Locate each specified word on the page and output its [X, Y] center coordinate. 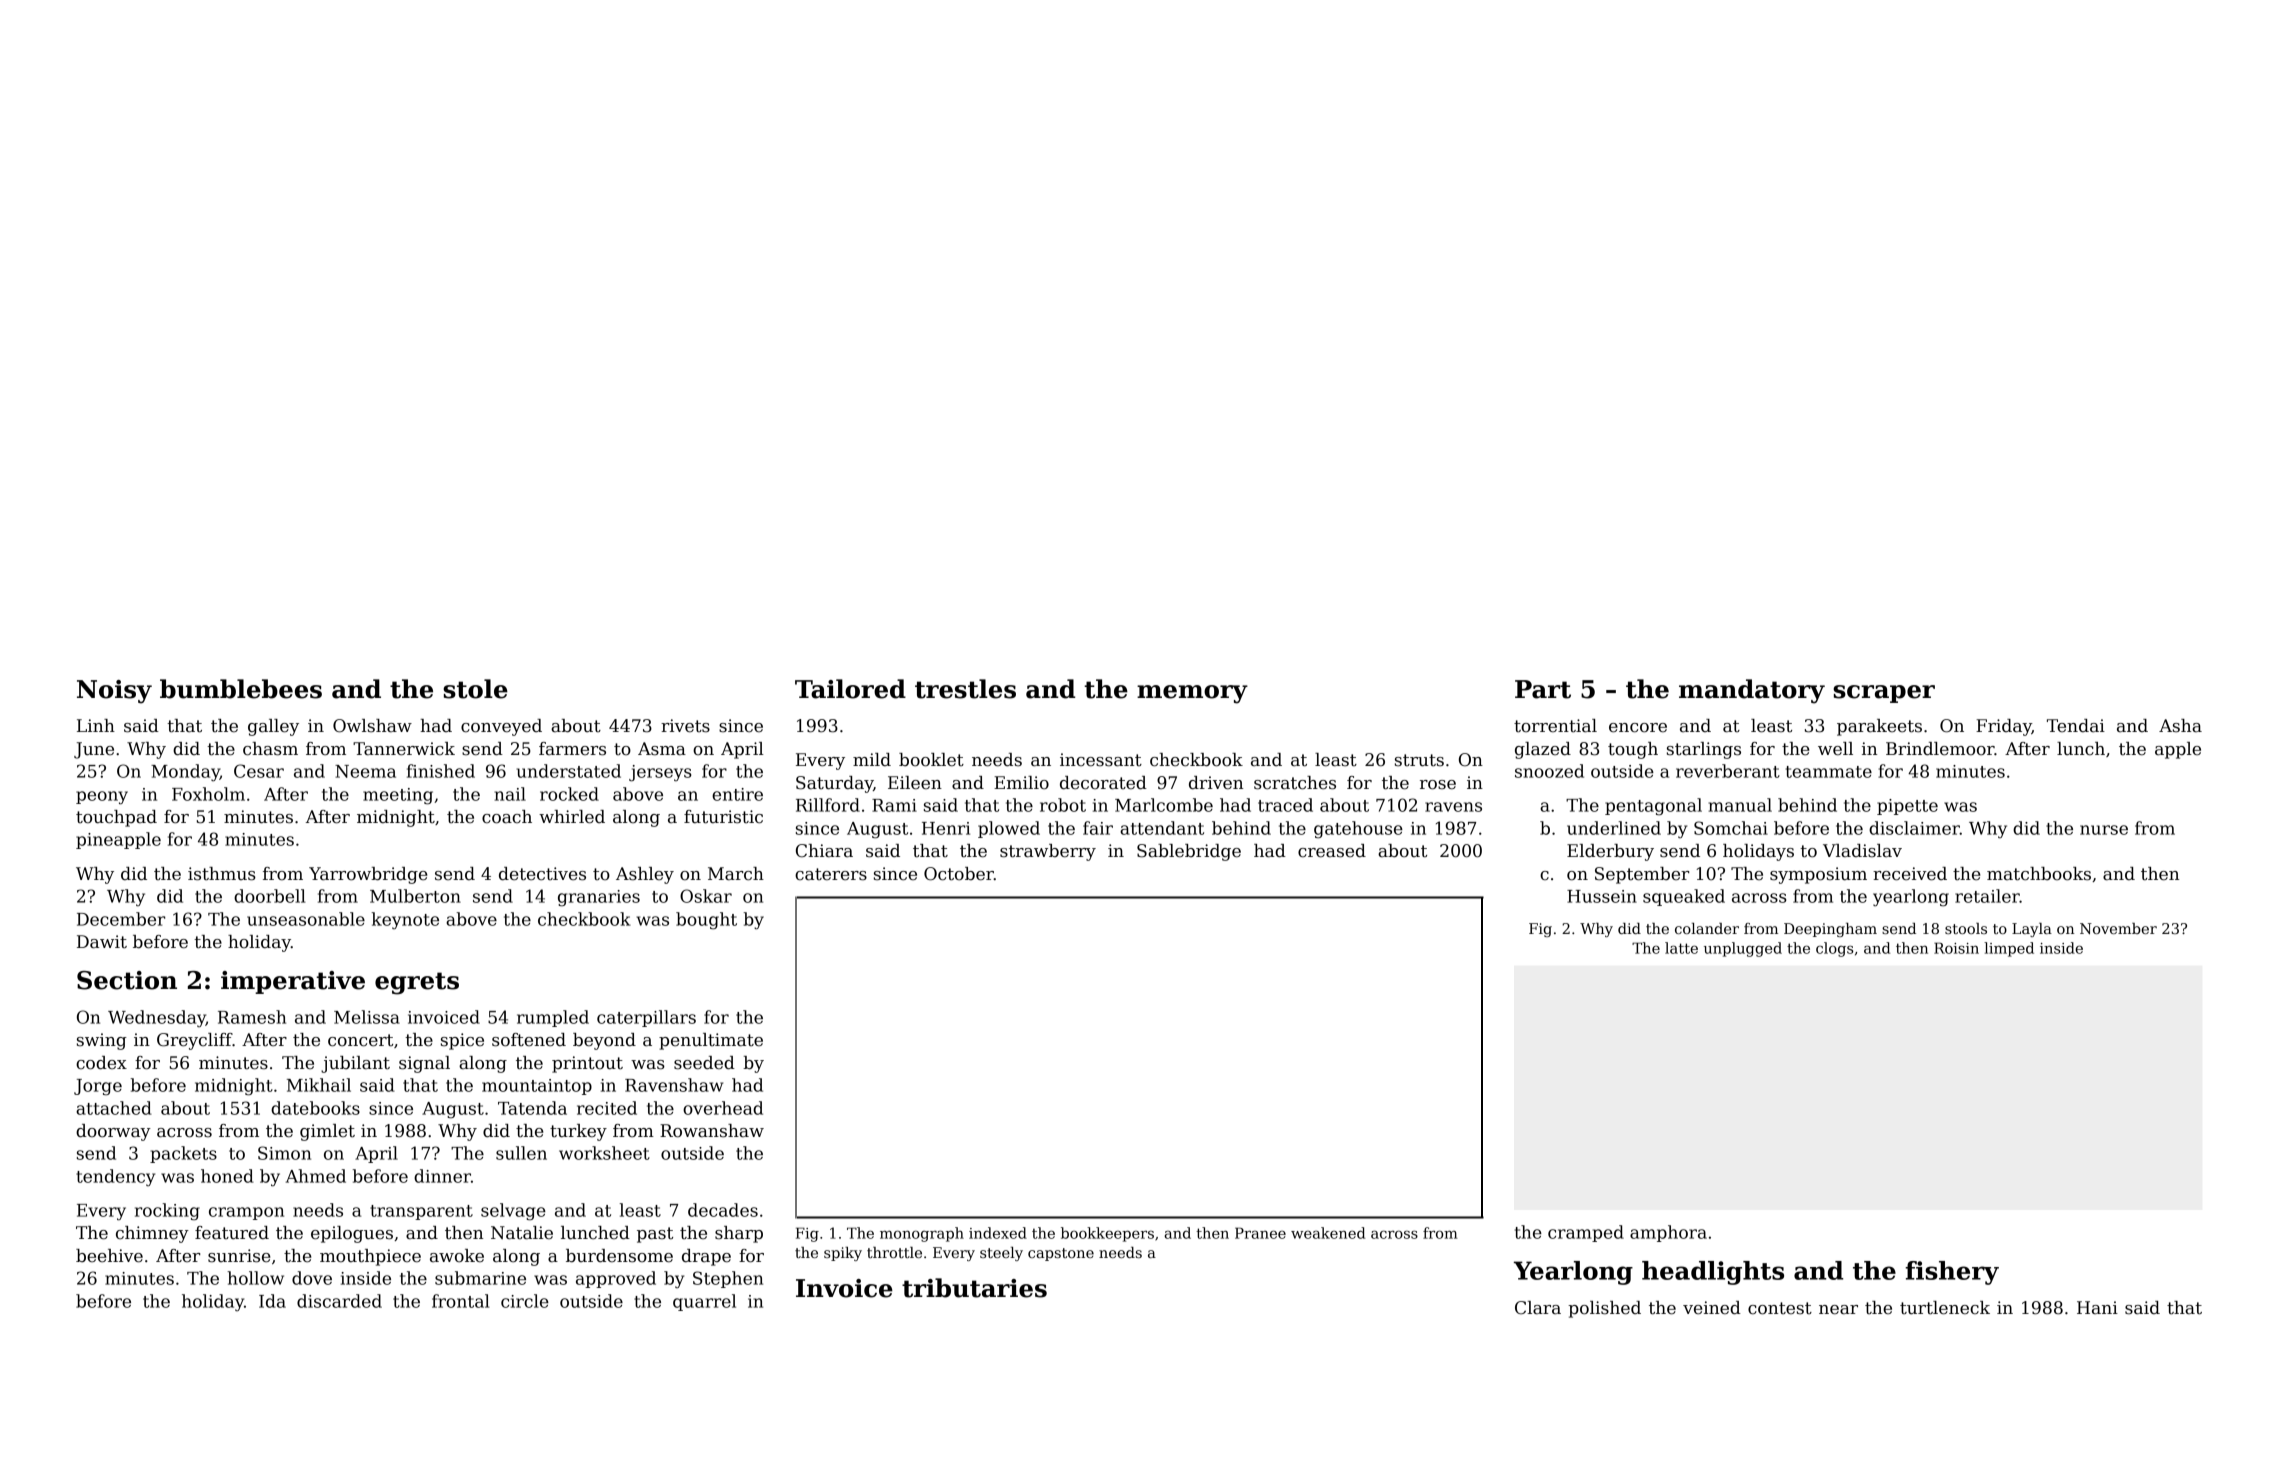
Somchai [1731, 828]
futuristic [723, 817]
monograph [922, 1234]
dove [312, 1278]
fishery [1952, 1273]
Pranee [1260, 1233]
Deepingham [1830, 930]
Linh [96, 725]
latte [1681, 948]
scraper [1884, 694]
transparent [421, 1212]
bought [706, 921]
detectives [542, 874]
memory [1192, 694]
